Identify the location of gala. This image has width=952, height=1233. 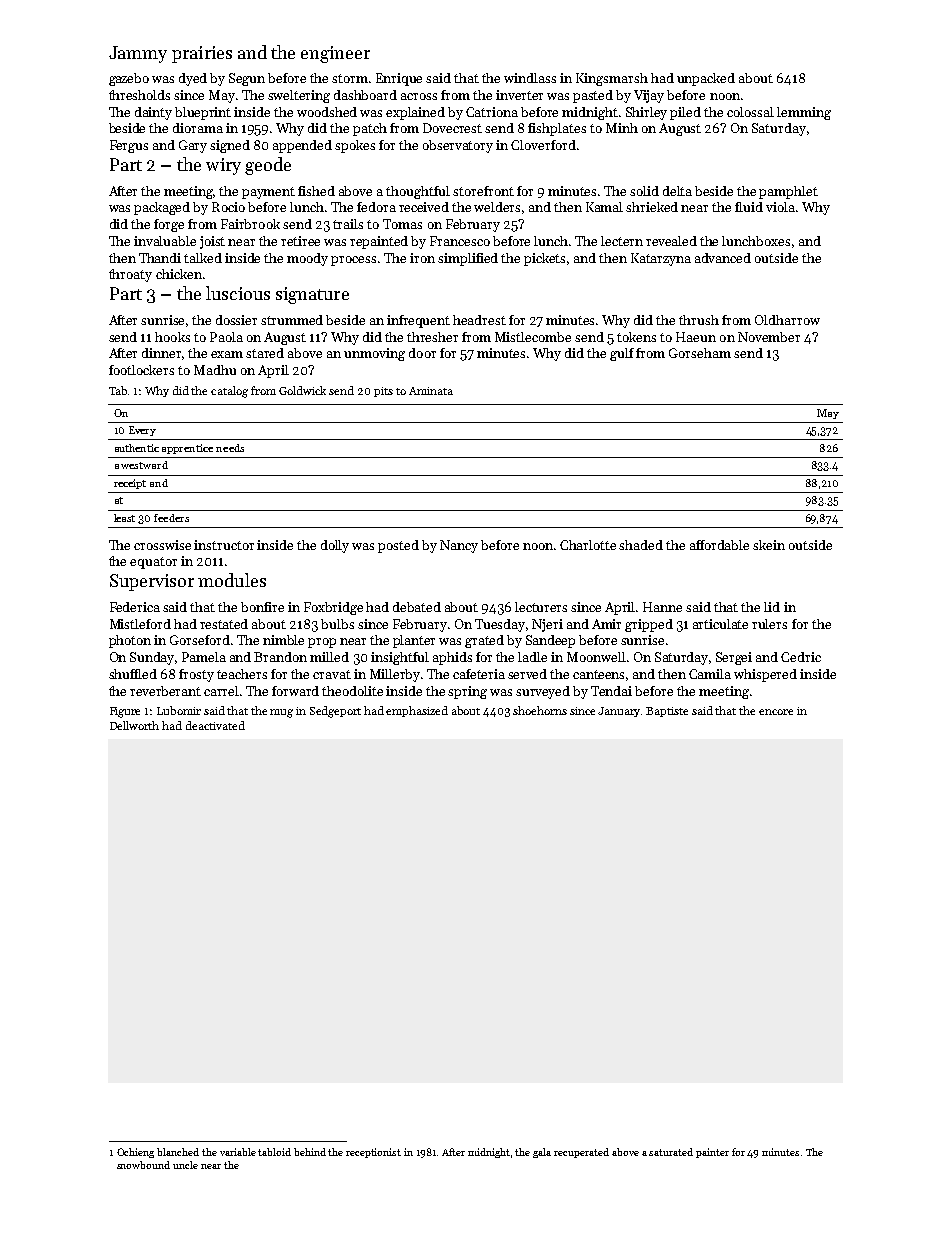
(542, 1153).
